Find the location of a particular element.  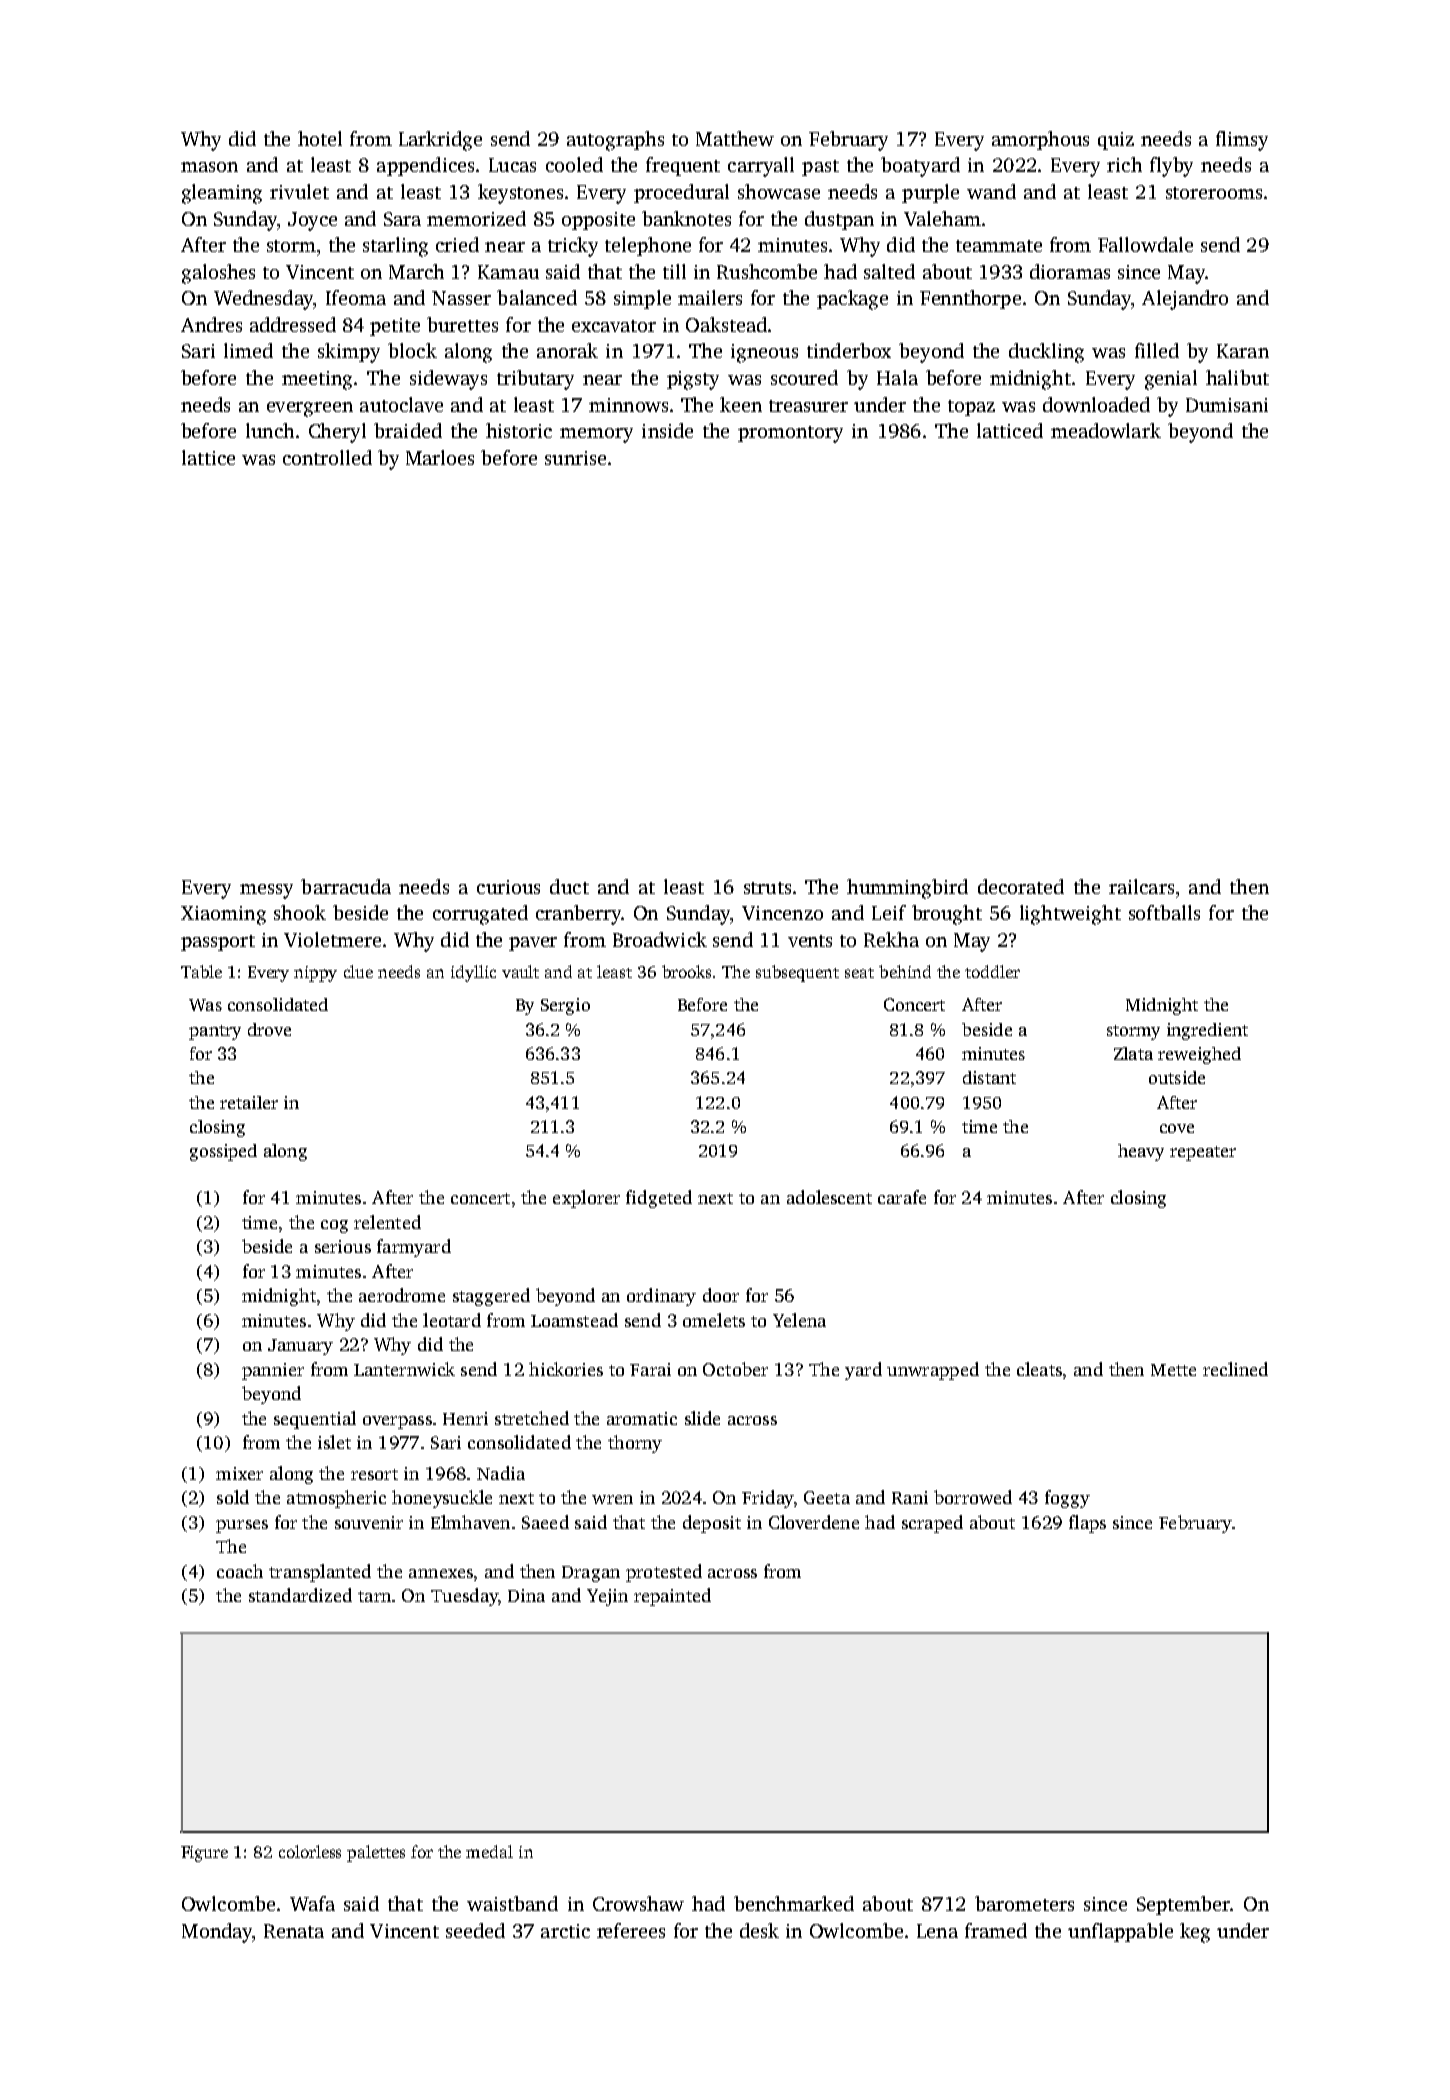

rivulet is located at coordinates (299, 191).
